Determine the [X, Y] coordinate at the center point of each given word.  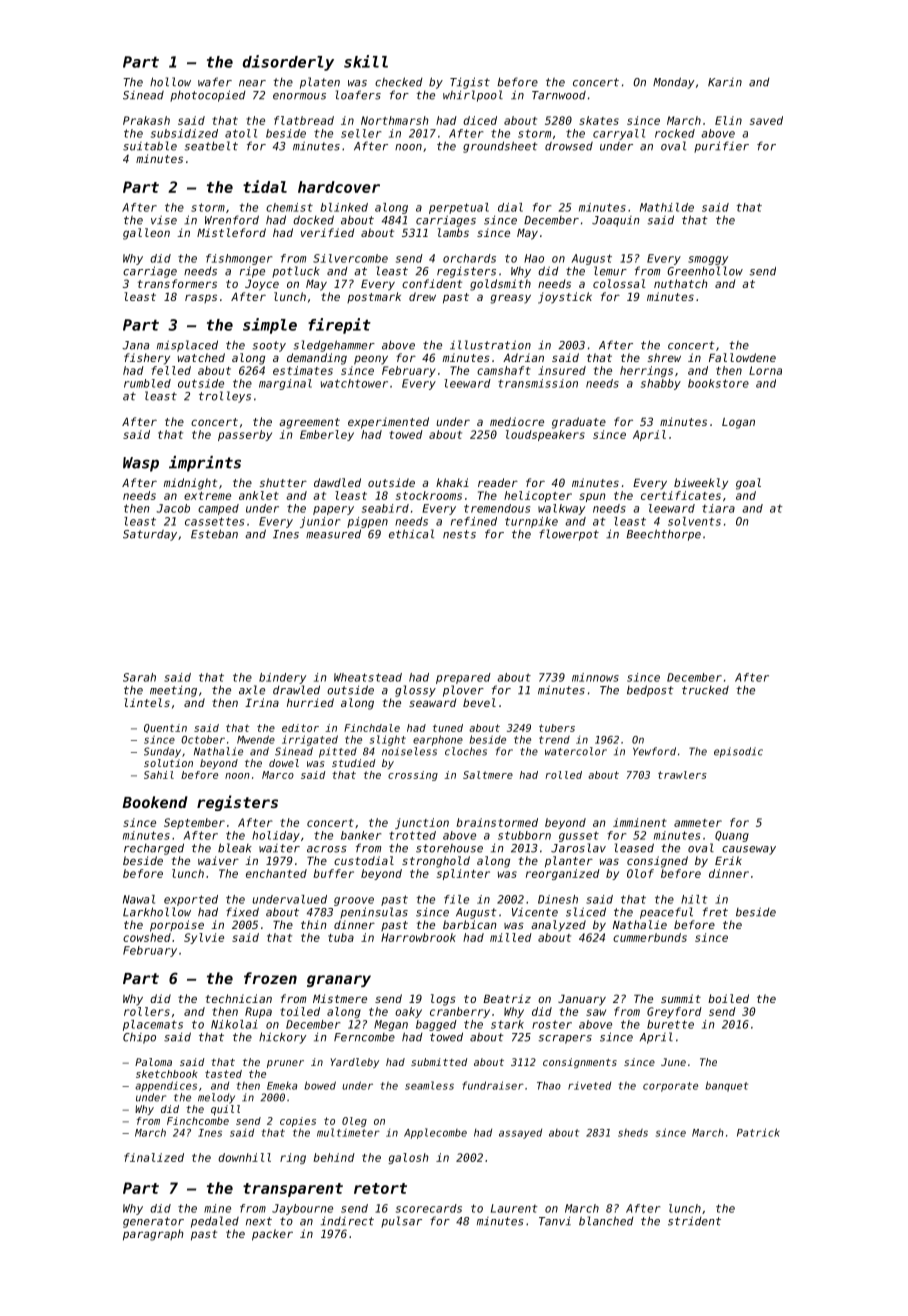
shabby [661, 384]
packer [272, 1235]
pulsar [401, 1222]
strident [694, 1221]
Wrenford [232, 220]
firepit [339, 326]
